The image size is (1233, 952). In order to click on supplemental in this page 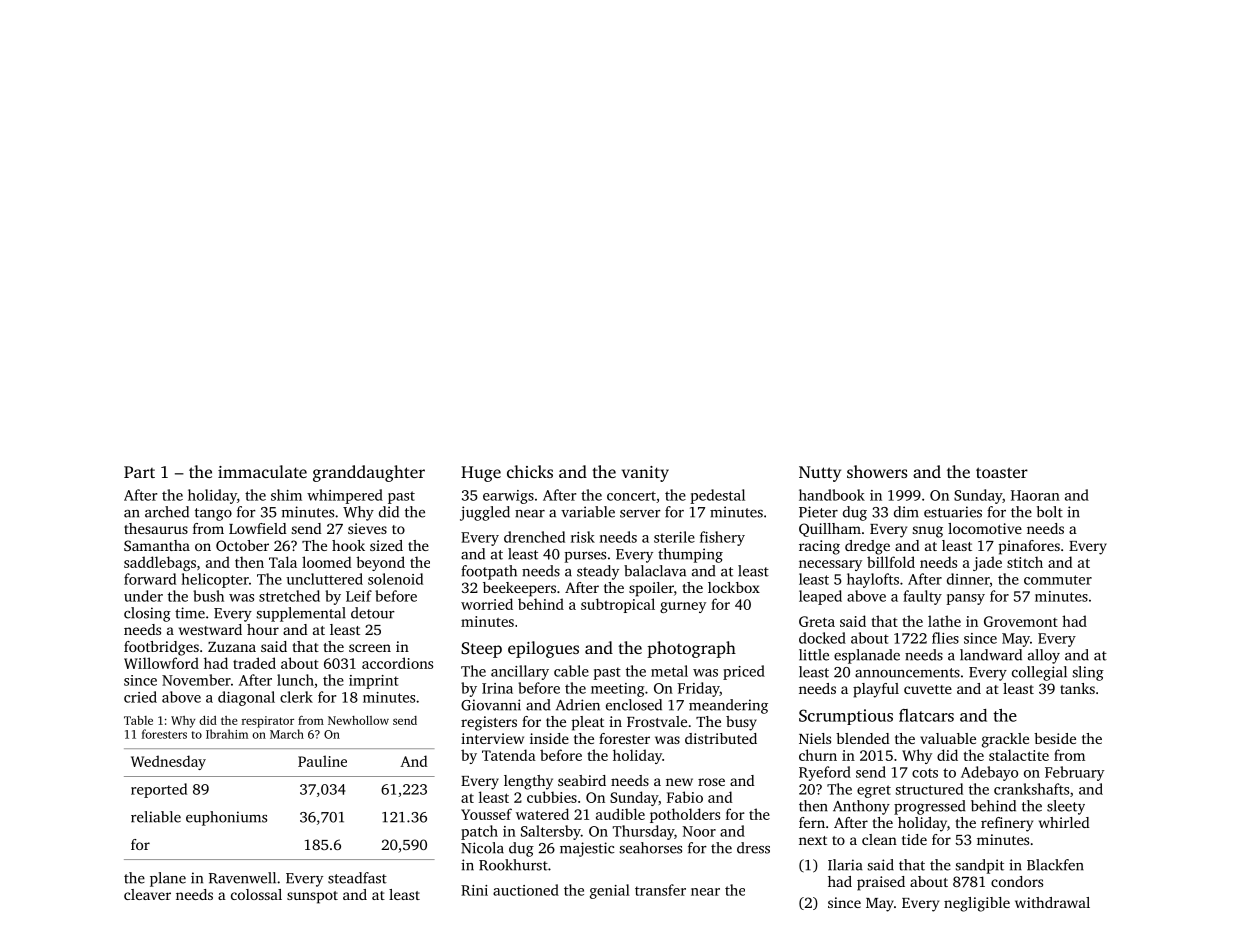, I will do `click(301, 614)`.
